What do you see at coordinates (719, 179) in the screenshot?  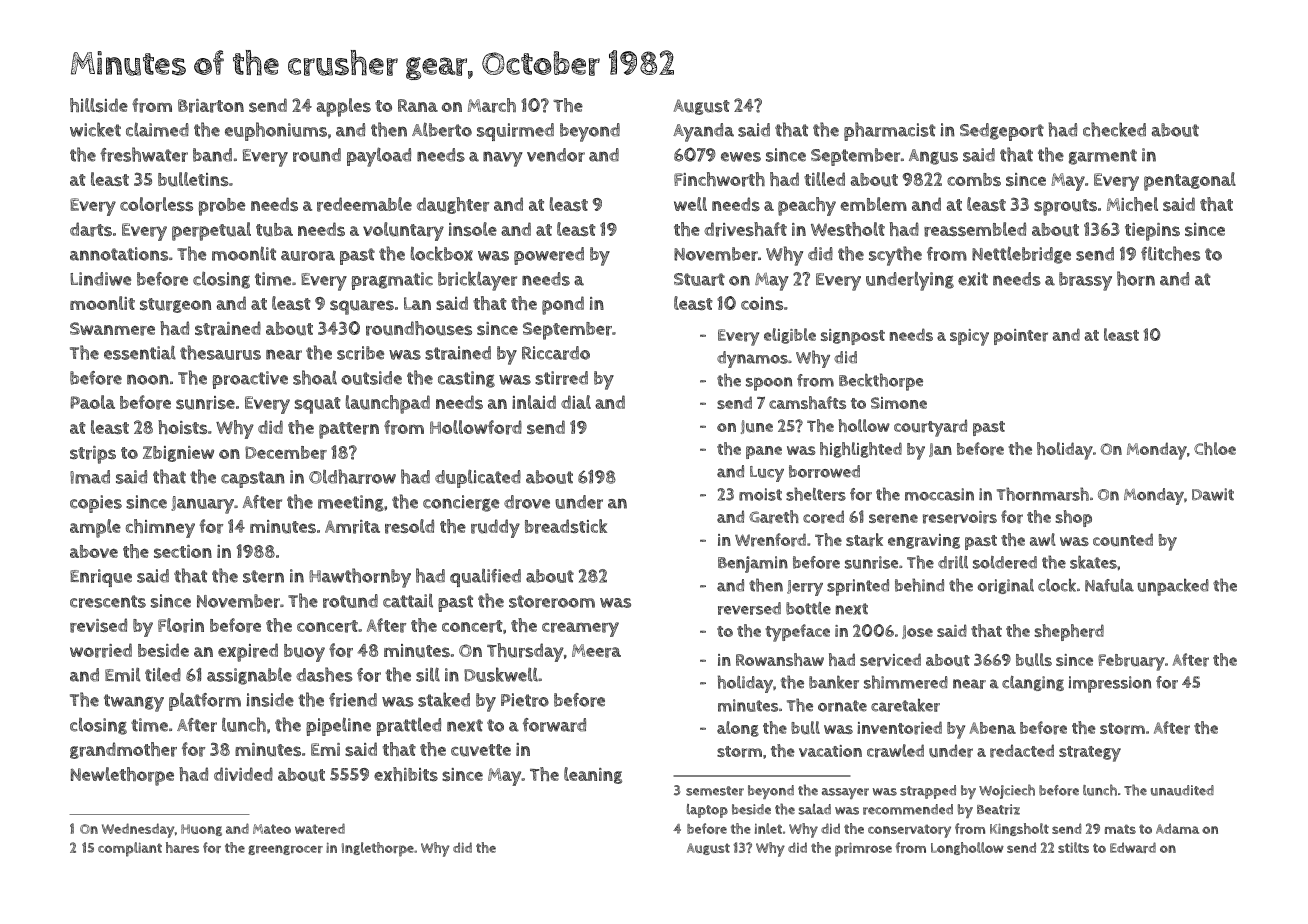 I see `Finchworth` at bounding box center [719, 179].
